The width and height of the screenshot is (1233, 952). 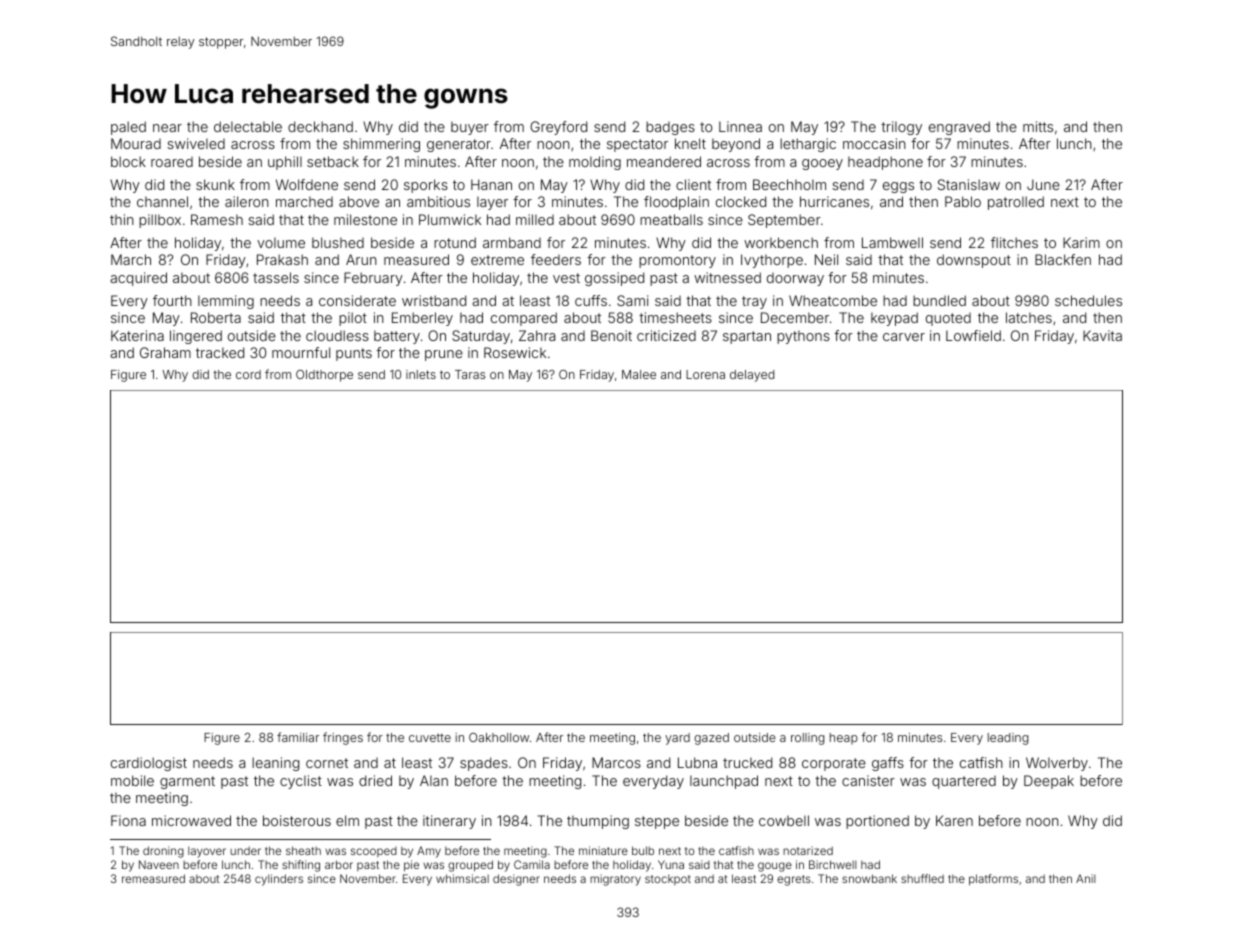 What do you see at coordinates (1057, 764) in the screenshot?
I see `Wolverby` at bounding box center [1057, 764].
